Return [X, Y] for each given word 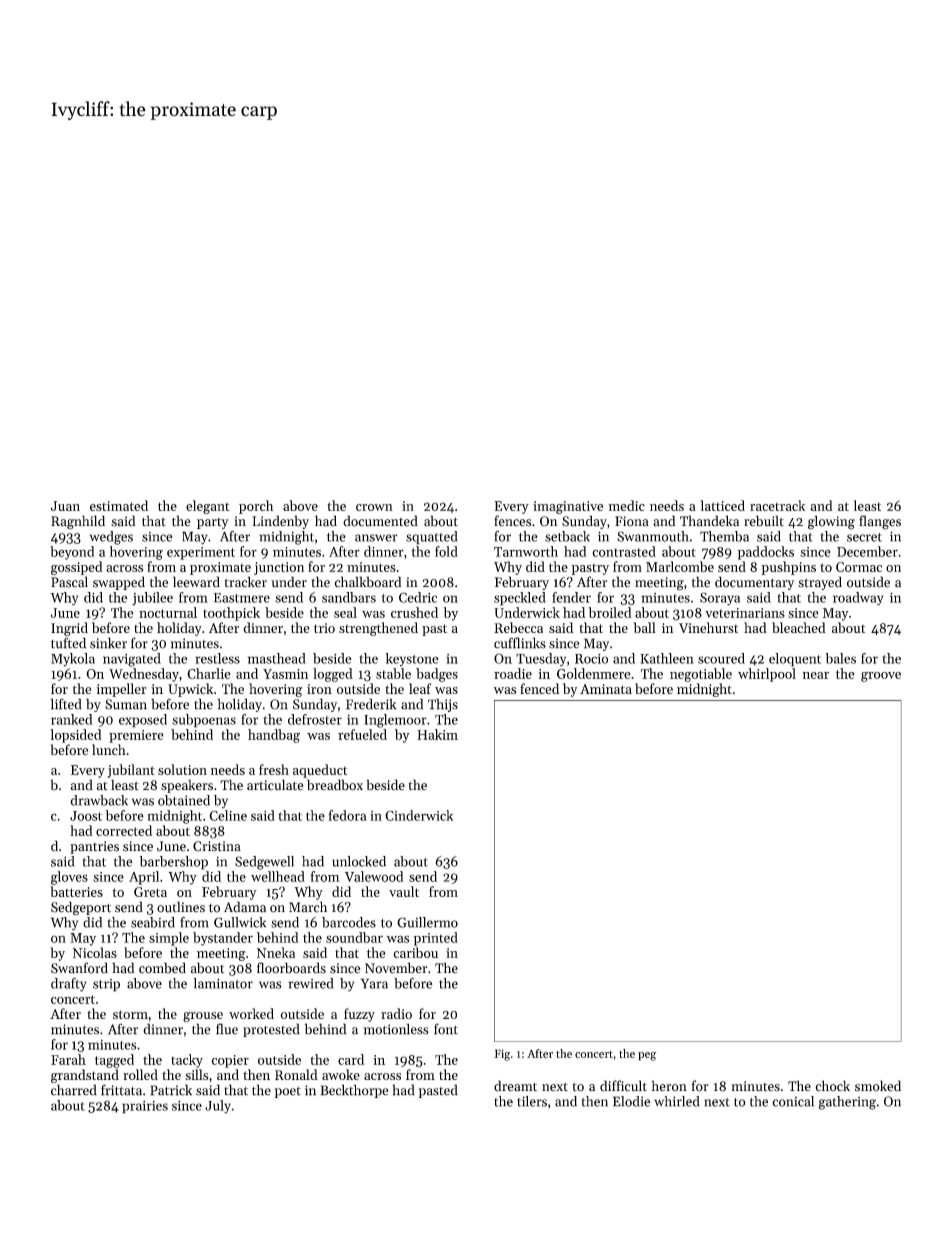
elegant [208, 507]
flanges [880, 522]
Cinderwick [419, 815]
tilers [532, 1101]
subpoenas [204, 721]
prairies [145, 1107]
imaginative [568, 507]
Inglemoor [395, 721]
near [815, 675]
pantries [94, 847]
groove [881, 677]
